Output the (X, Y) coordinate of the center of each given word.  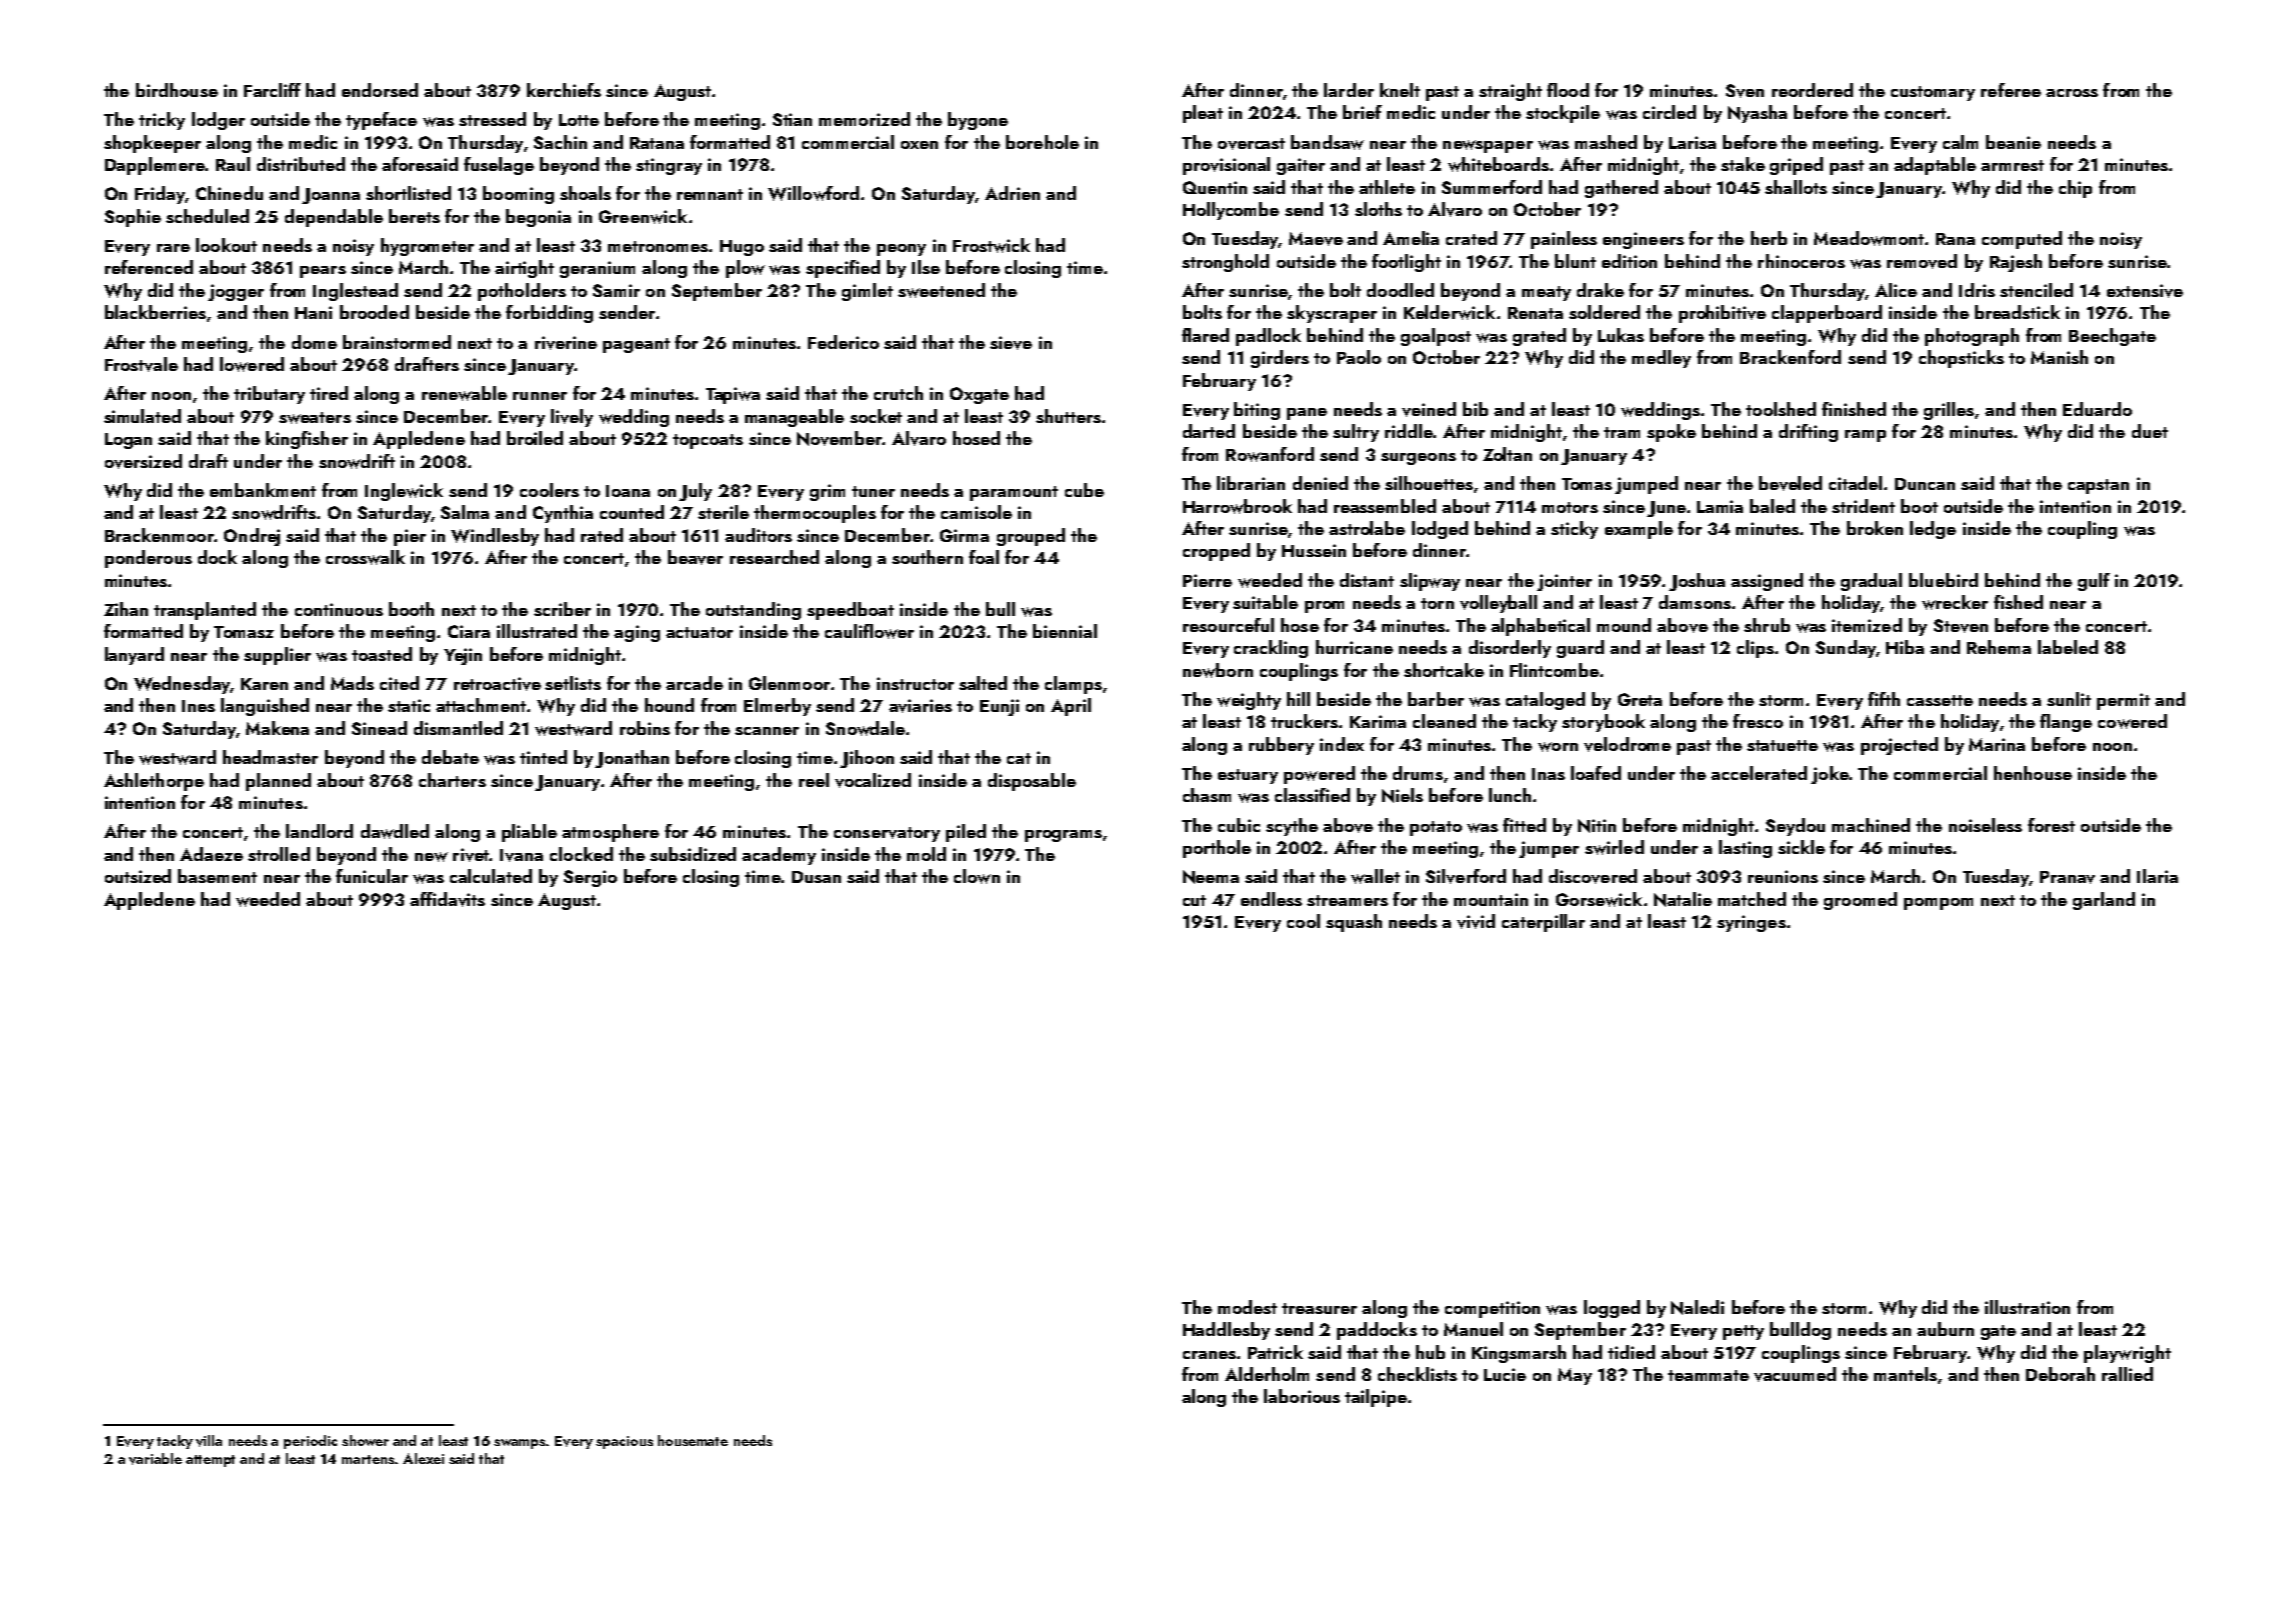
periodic (310, 1442)
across (2072, 93)
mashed (1606, 142)
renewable (464, 393)
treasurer (1319, 1308)
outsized (138, 876)
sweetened (941, 290)
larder (1349, 90)
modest (1247, 1307)
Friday (160, 195)
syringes (1751, 923)
